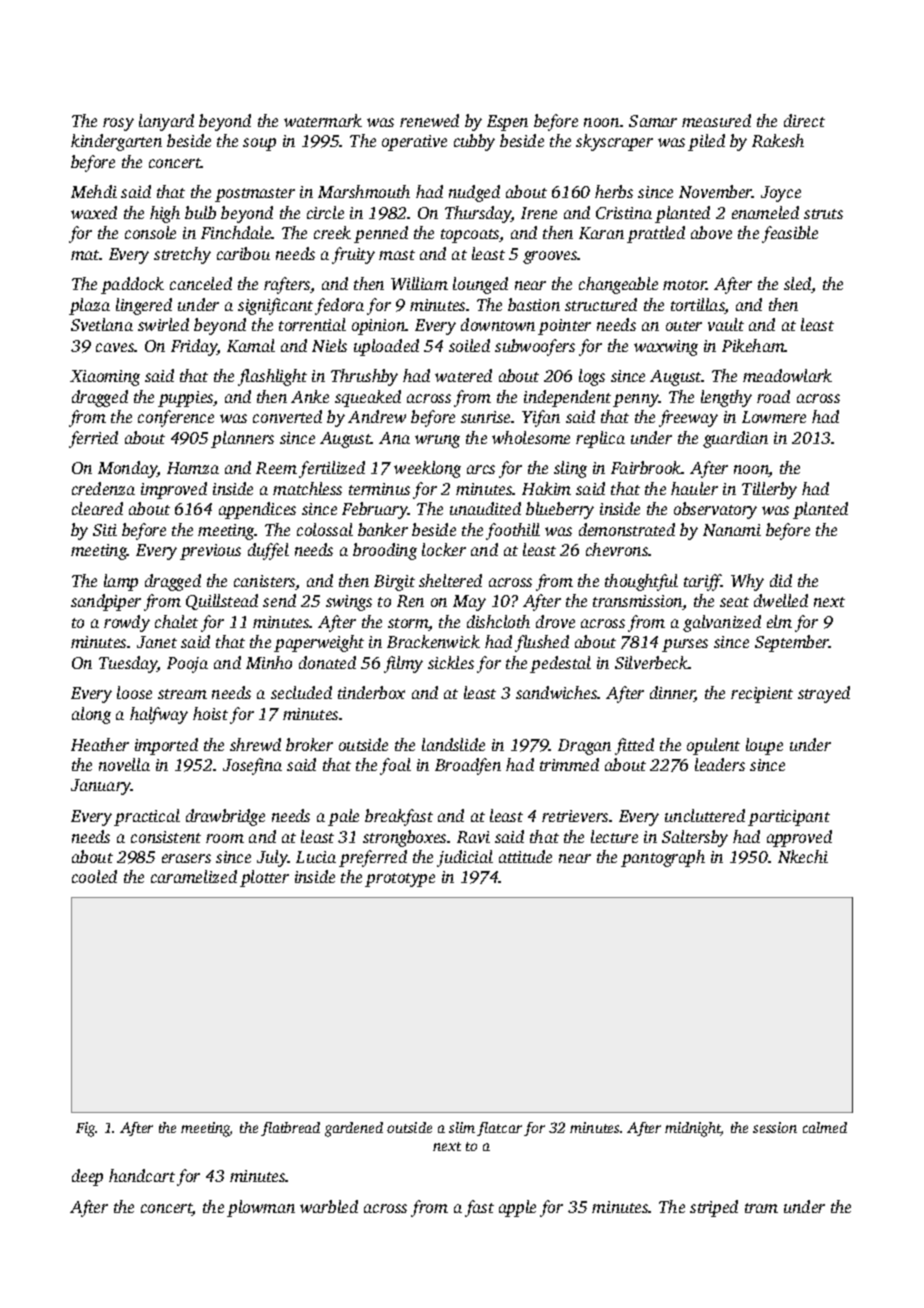  Describe the element at coordinates (462, 1127) in the screenshot. I see `slim` at that location.
